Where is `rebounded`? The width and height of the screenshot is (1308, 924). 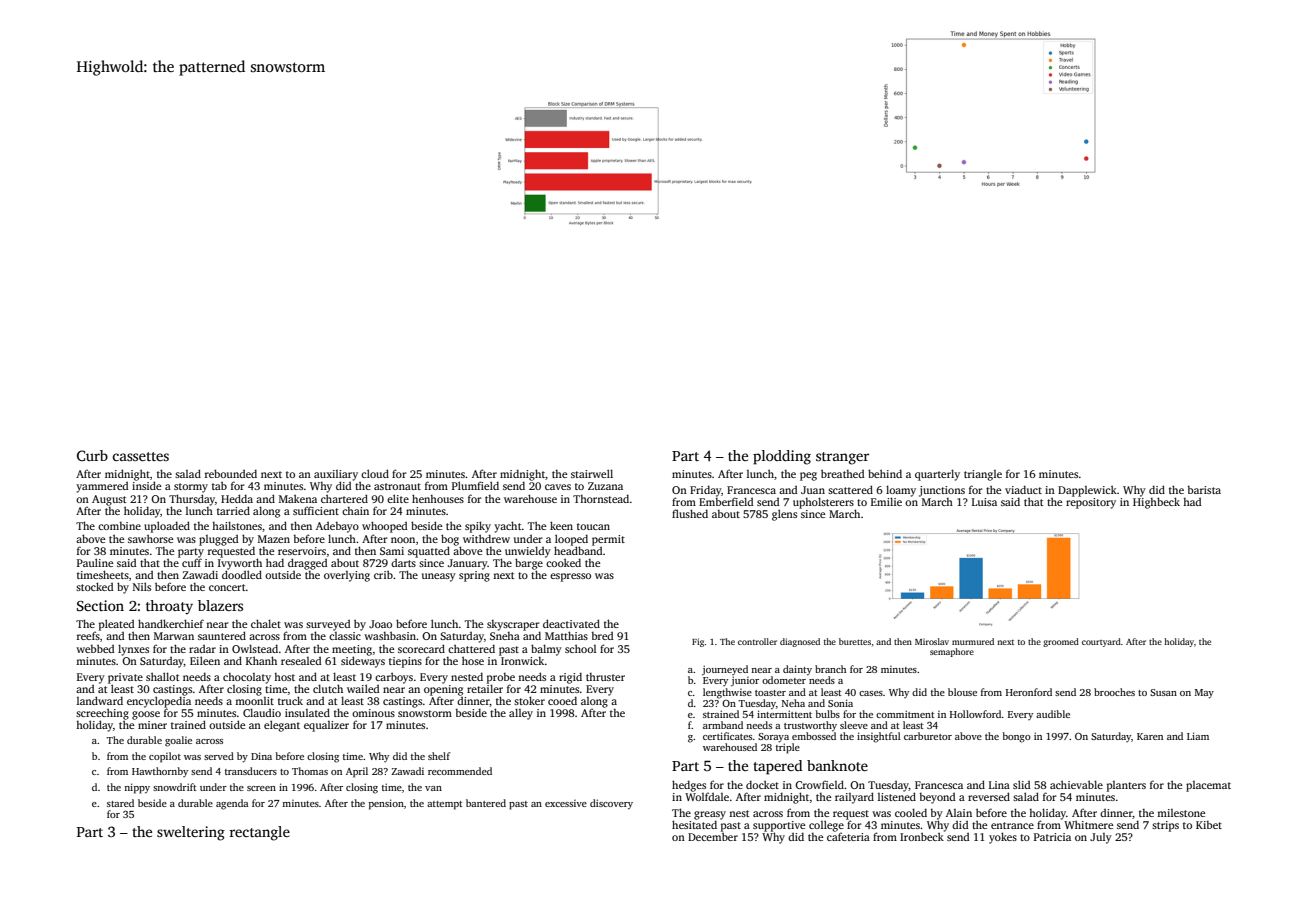
rebounded is located at coordinates (231, 473).
